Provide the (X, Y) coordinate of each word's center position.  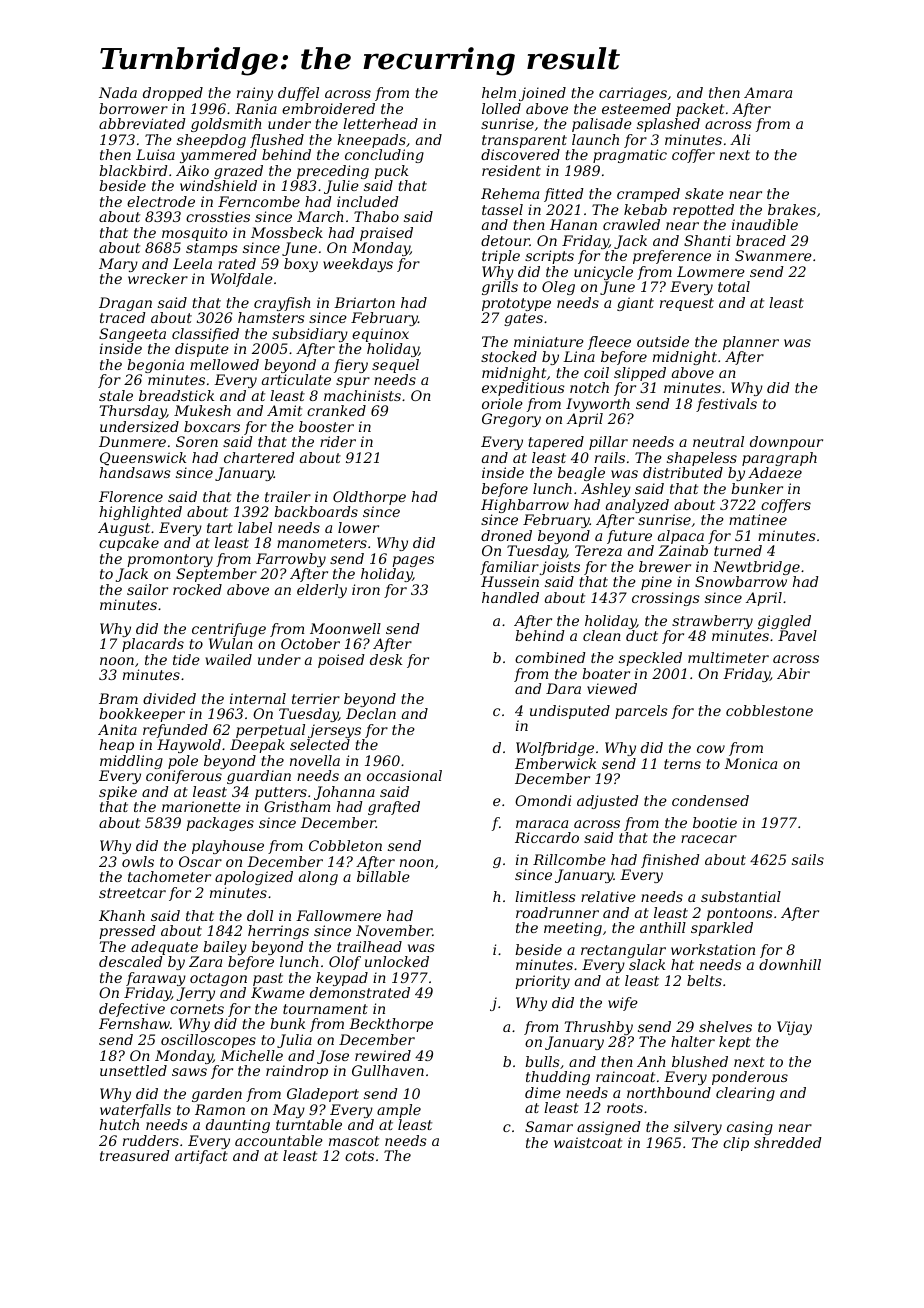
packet (700, 110)
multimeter (728, 657)
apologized (254, 878)
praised (386, 234)
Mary (118, 265)
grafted (394, 808)
